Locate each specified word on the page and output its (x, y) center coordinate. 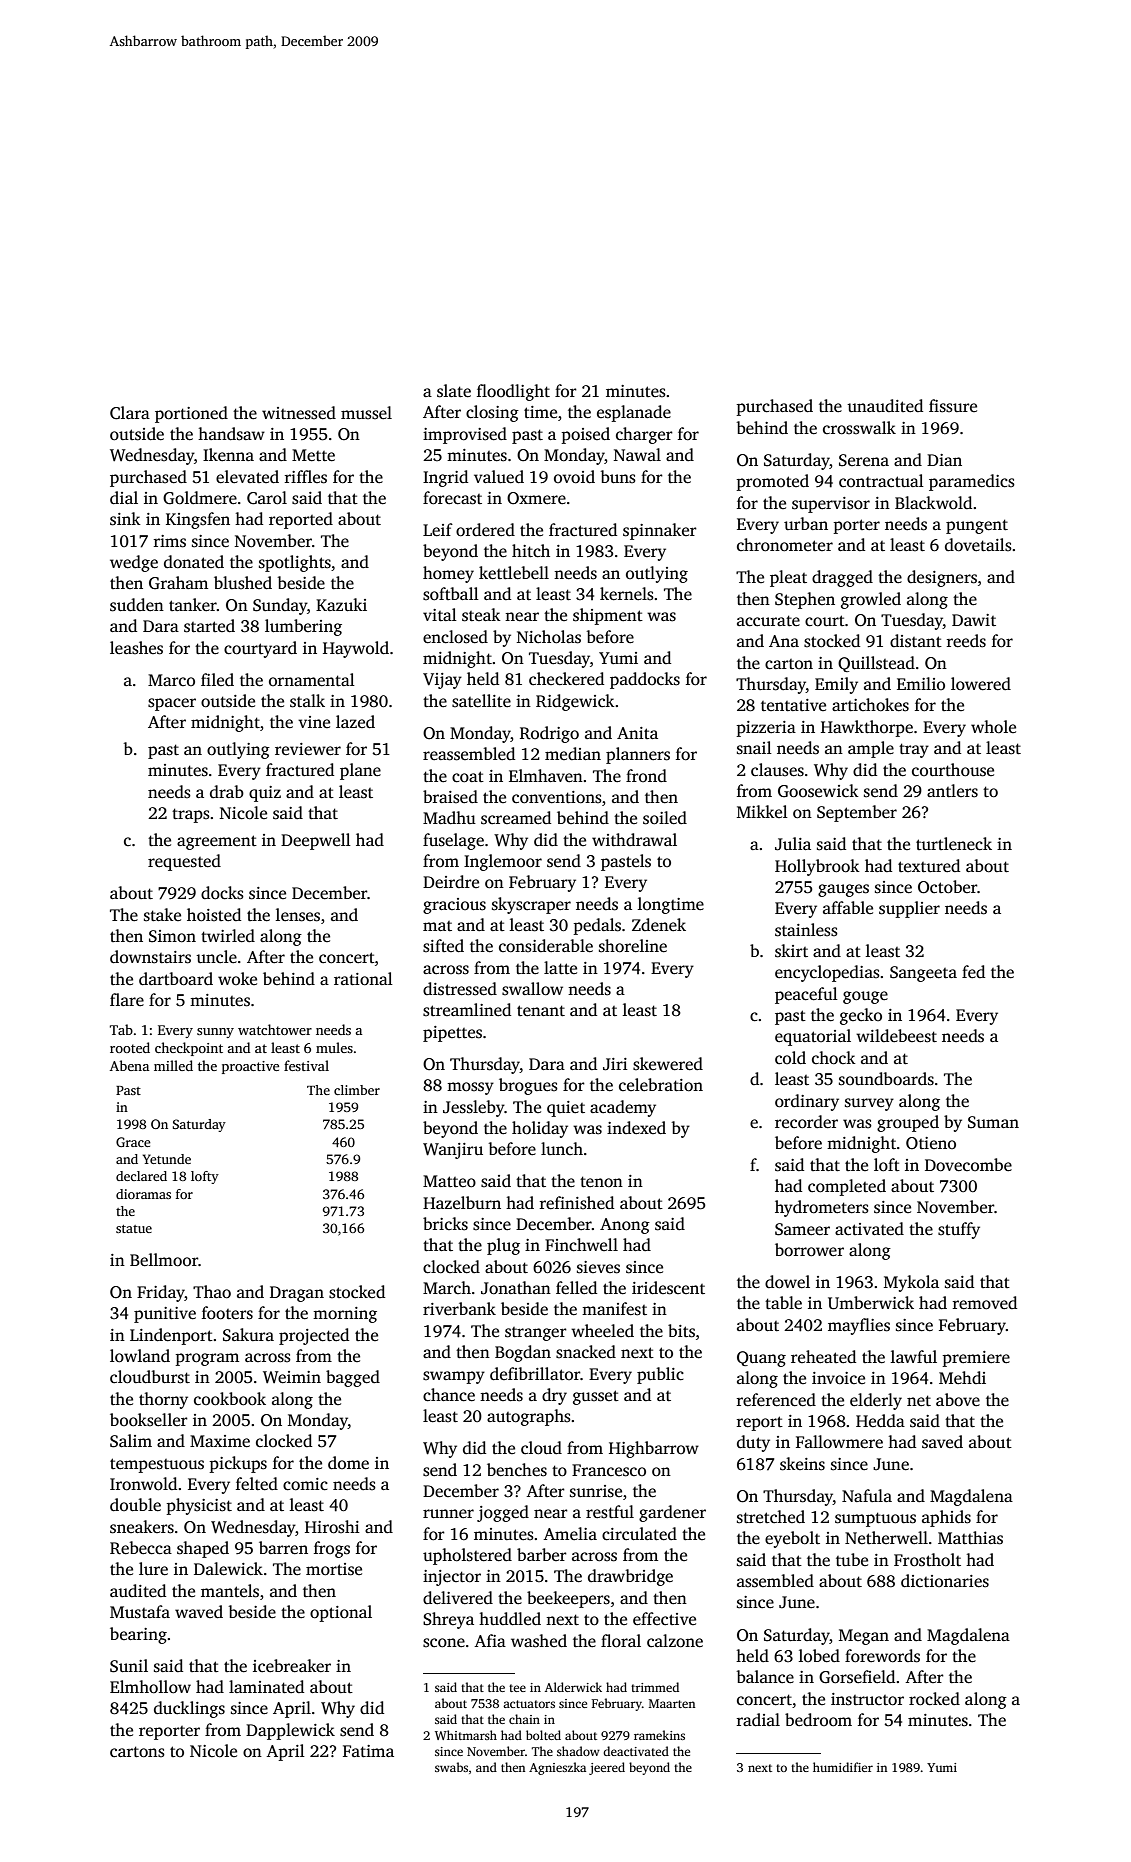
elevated (247, 477)
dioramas (143, 1194)
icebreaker (292, 1666)
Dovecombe (968, 1165)
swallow (532, 989)
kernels (627, 594)
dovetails (978, 545)
